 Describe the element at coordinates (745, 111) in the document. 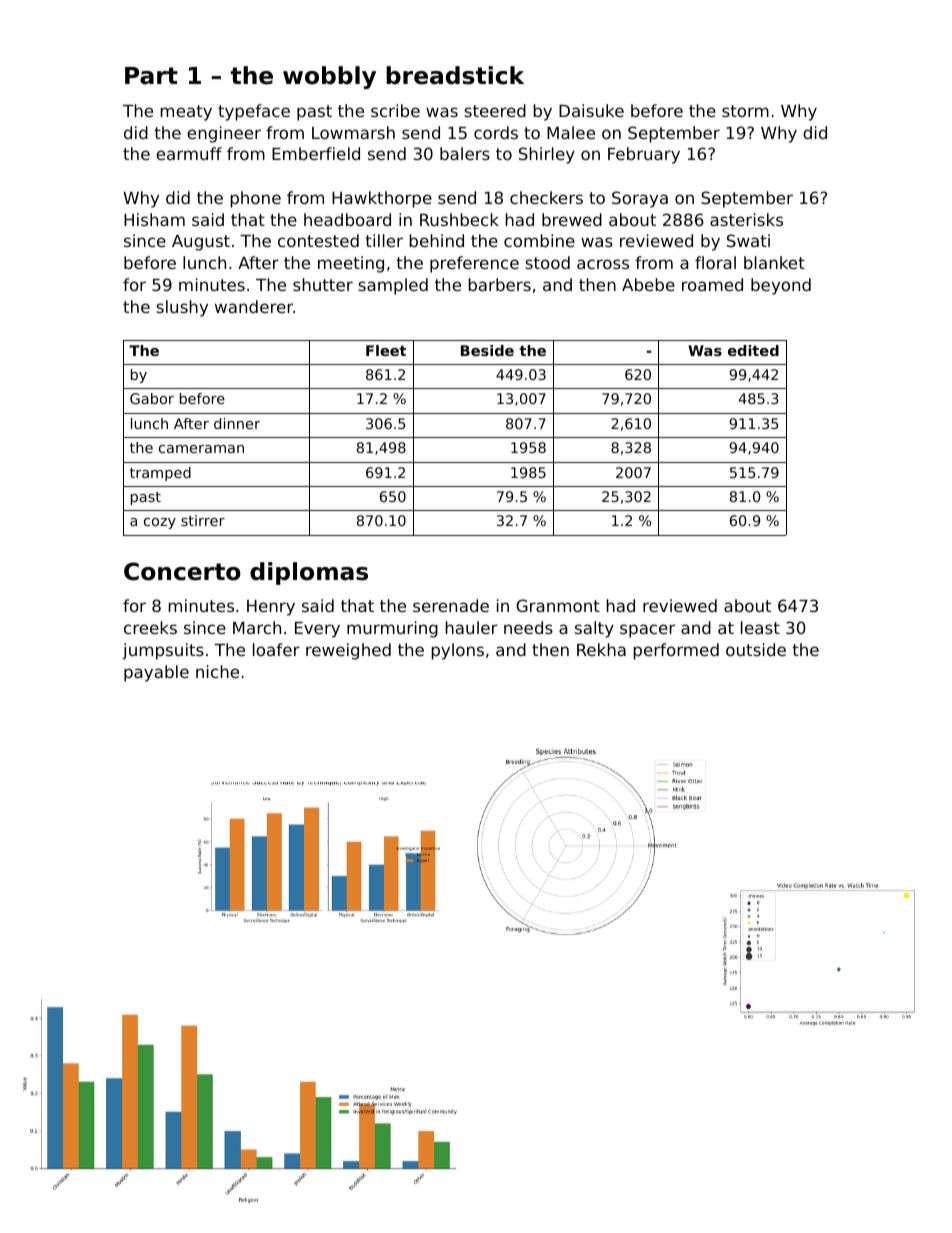

I see `storm` at that location.
